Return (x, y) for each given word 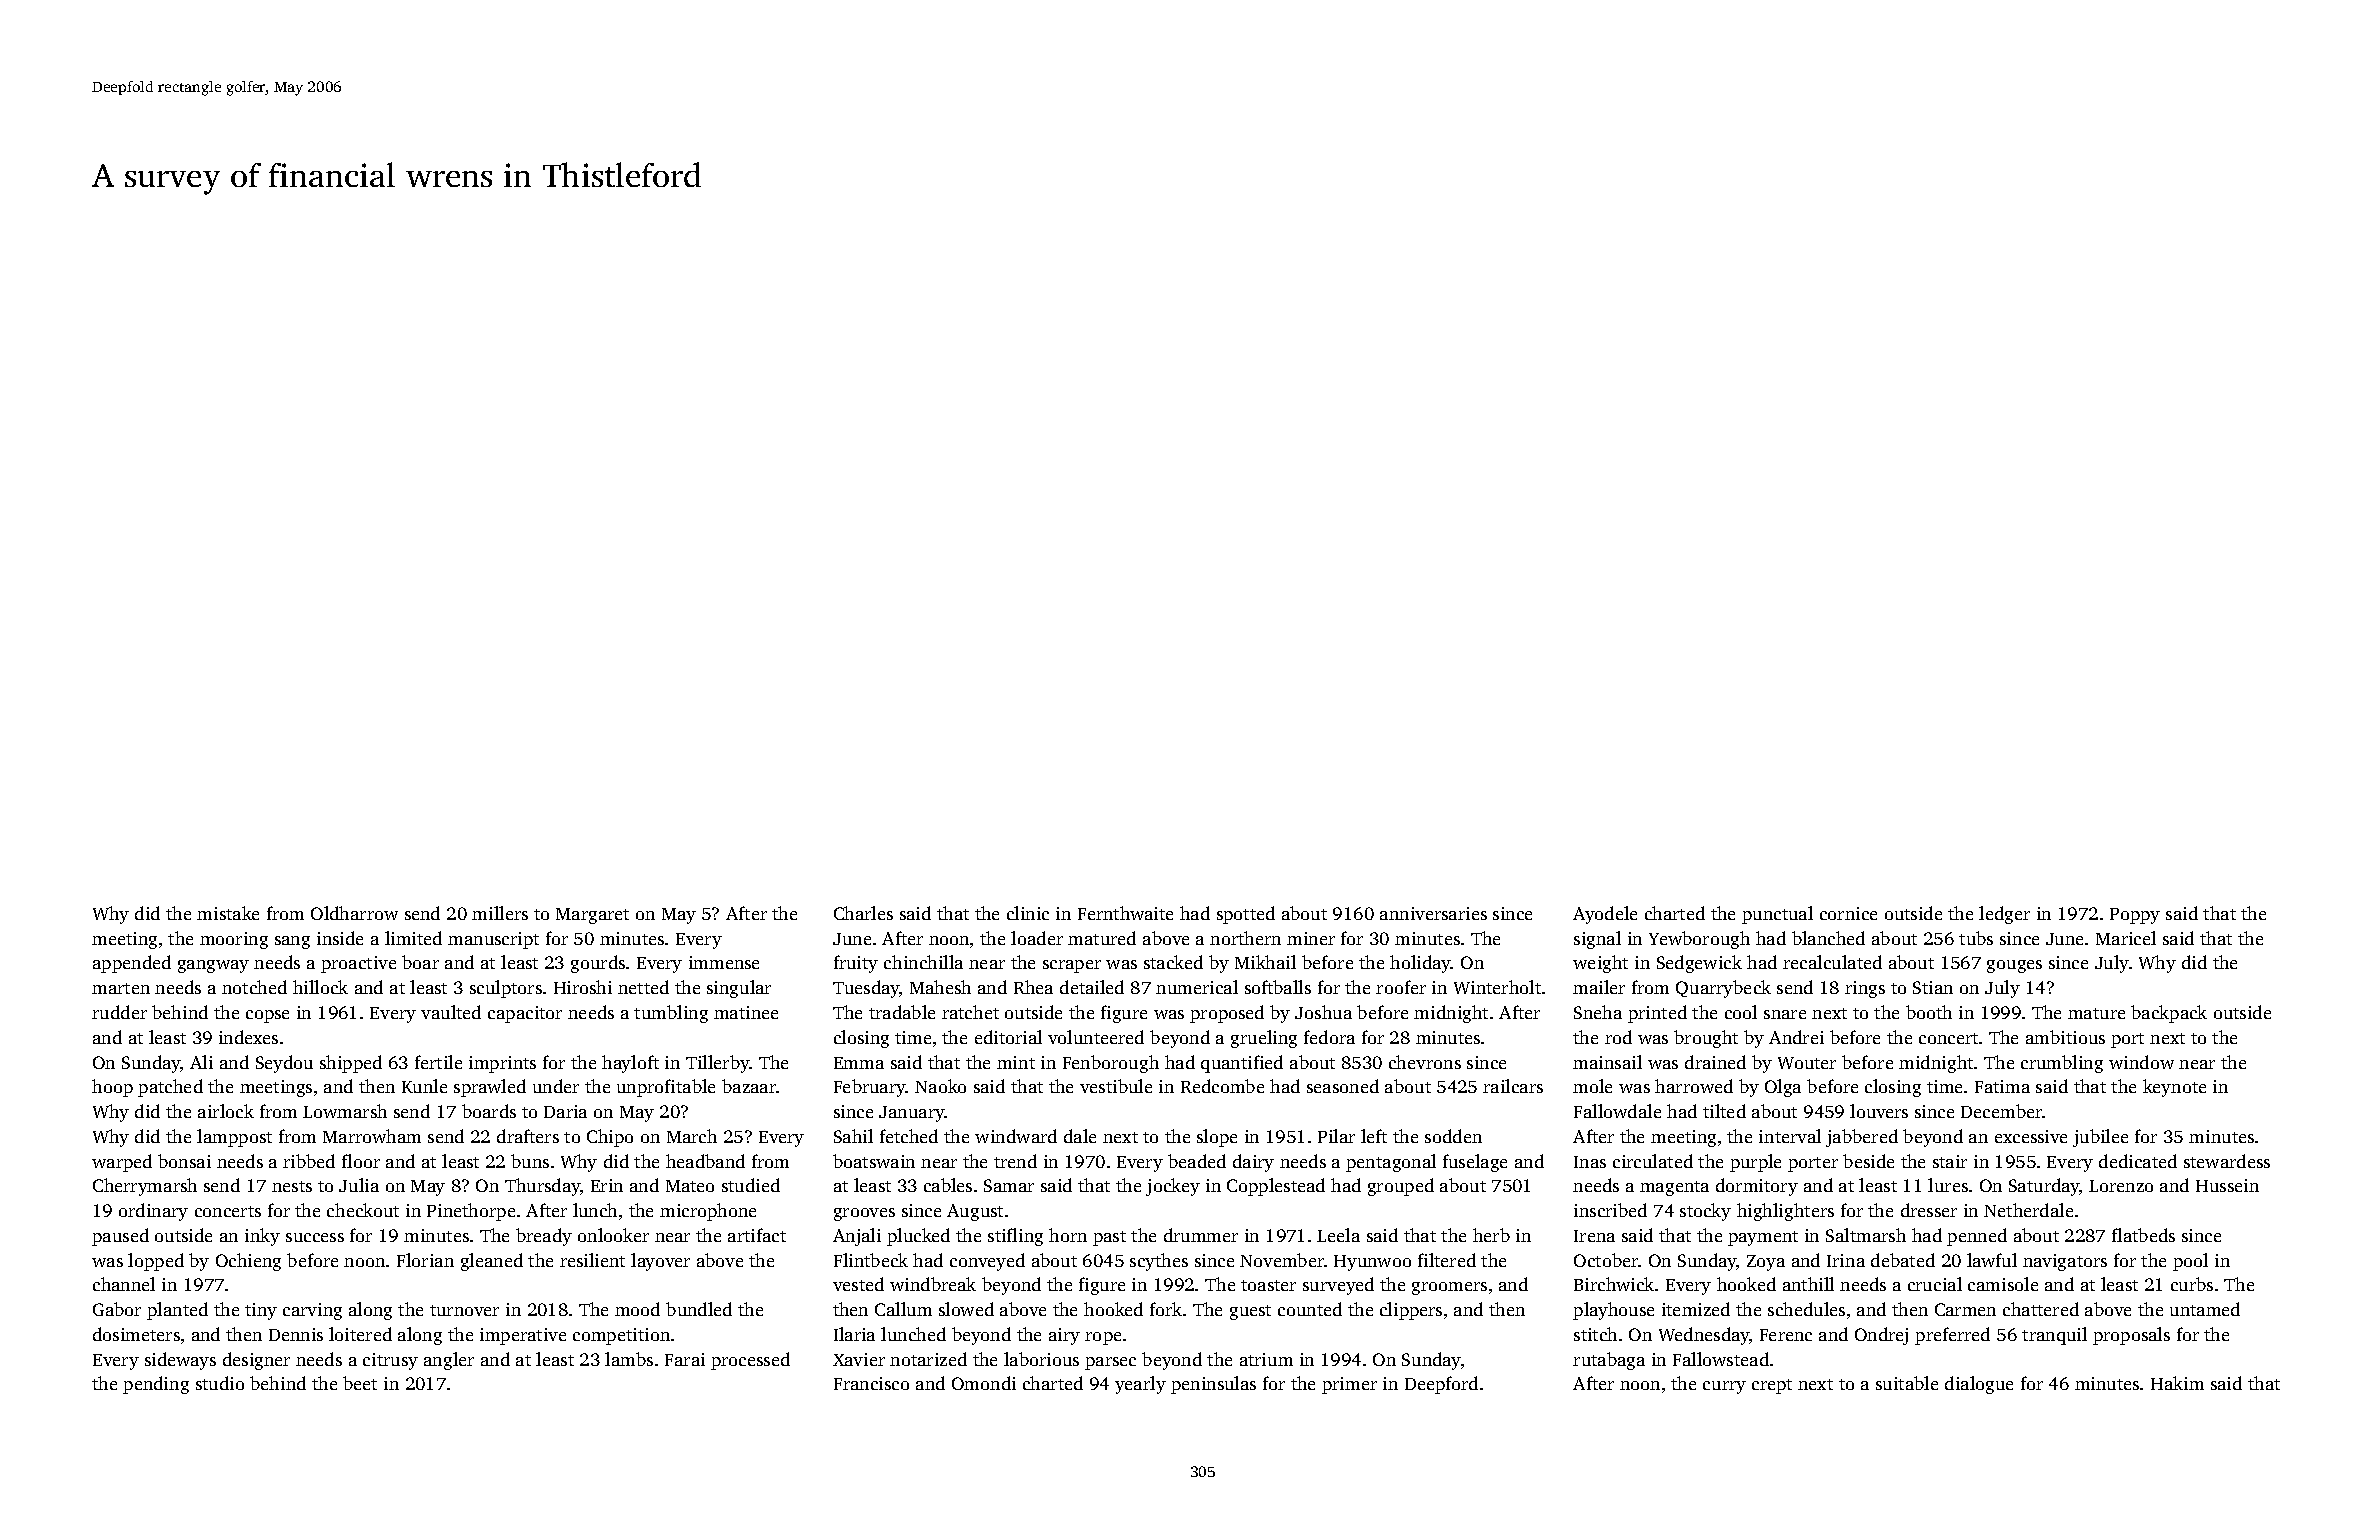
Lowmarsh (345, 1111)
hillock (320, 987)
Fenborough (1111, 1064)
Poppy (2135, 916)
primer (1349, 1385)
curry (1724, 1387)
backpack (2169, 1014)
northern (1245, 938)
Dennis (296, 1334)
